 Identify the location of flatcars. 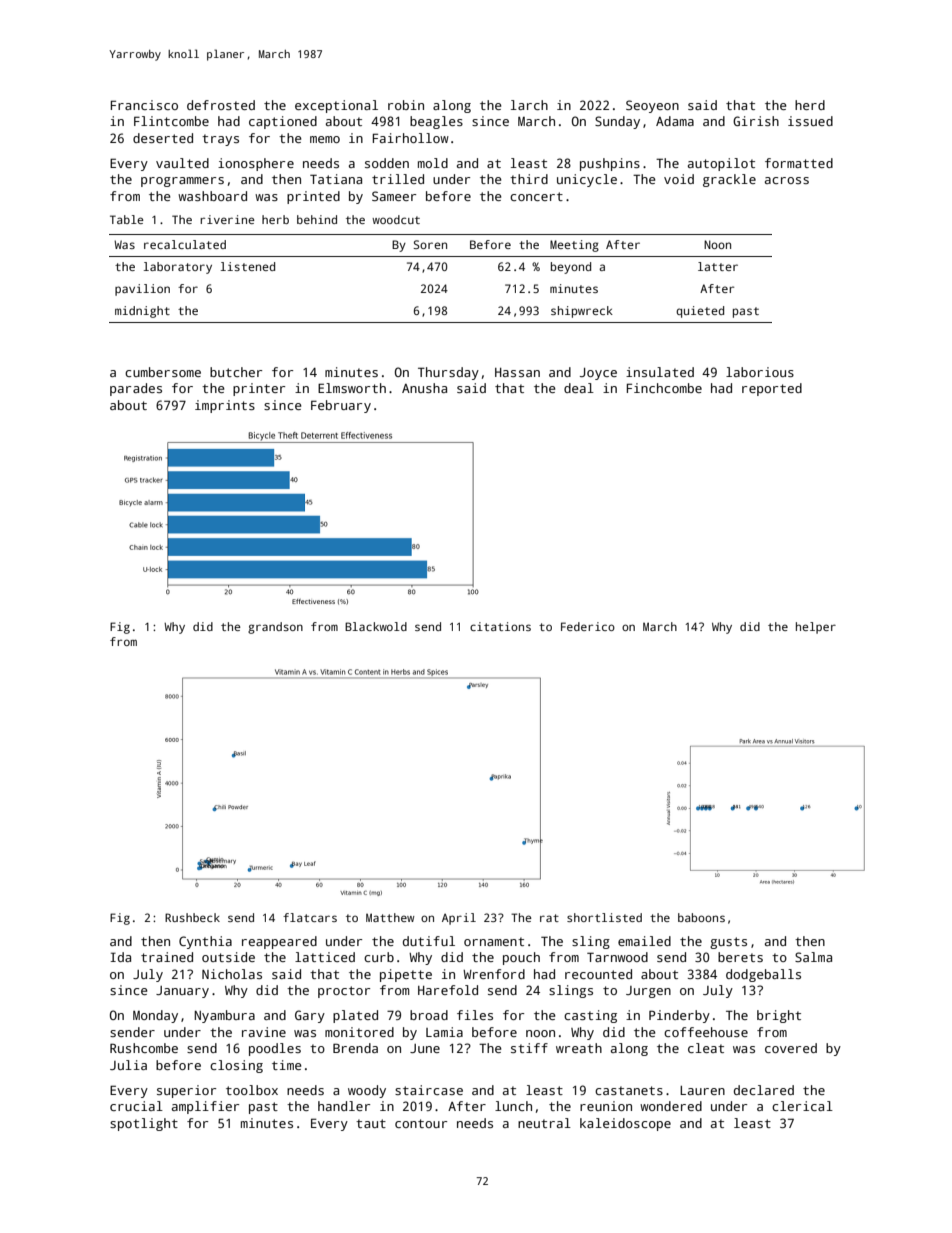
(310, 917).
